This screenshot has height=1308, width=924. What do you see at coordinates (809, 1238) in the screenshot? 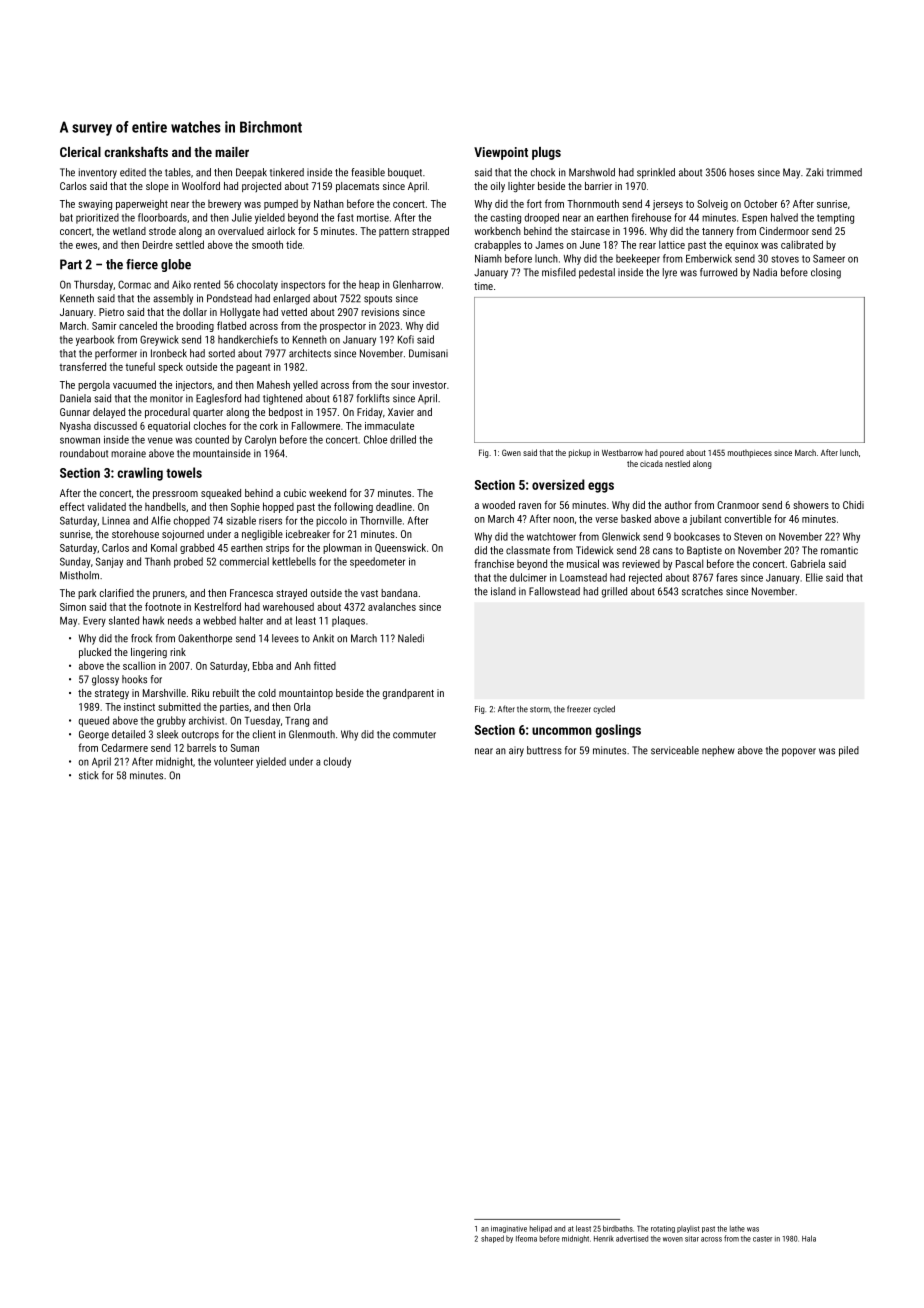
I see `Hala` at bounding box center [809, 1238].
